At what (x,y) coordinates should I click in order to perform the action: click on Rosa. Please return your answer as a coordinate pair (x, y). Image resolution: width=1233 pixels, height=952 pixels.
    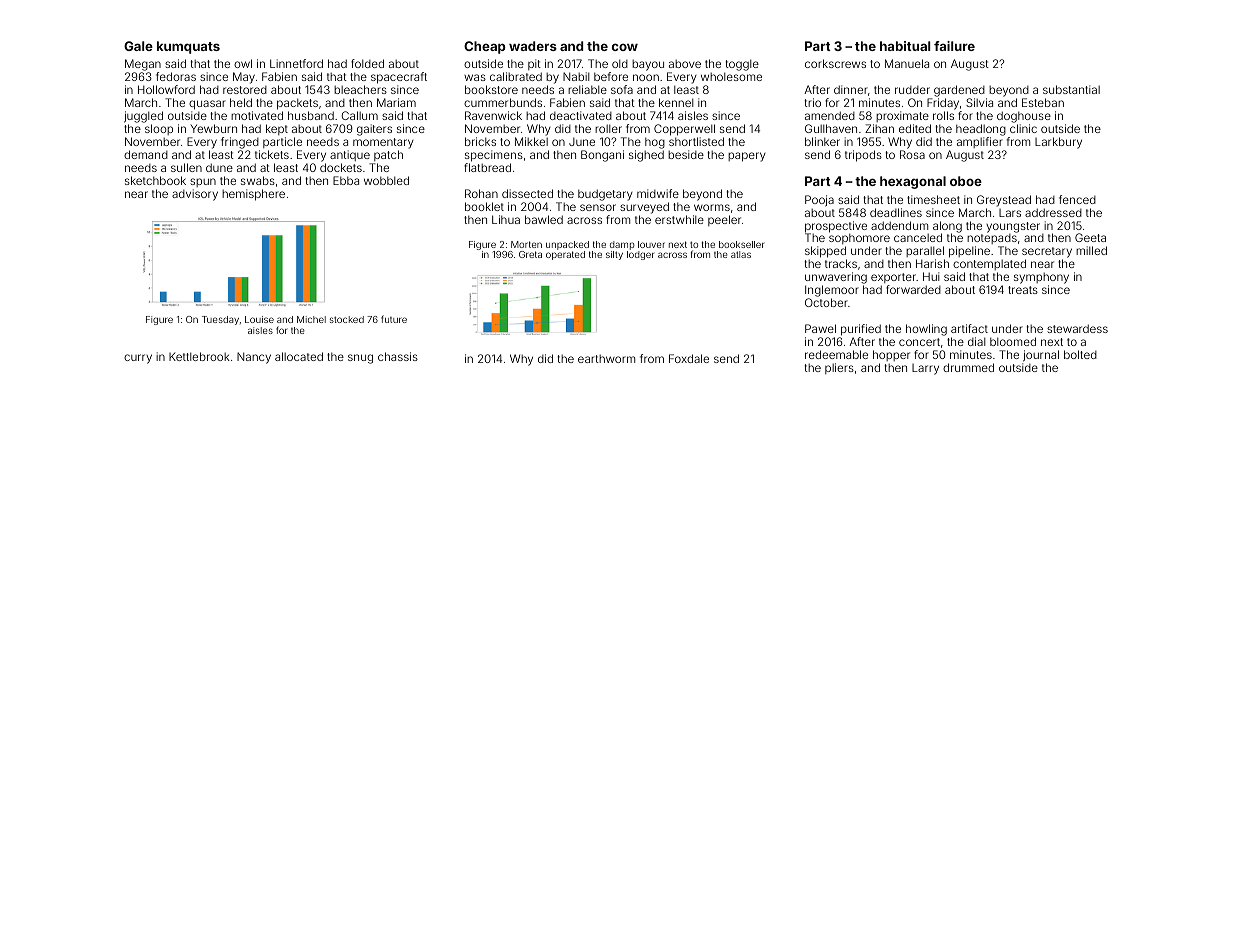
    Looking at the image, I should click on (912, 154).
